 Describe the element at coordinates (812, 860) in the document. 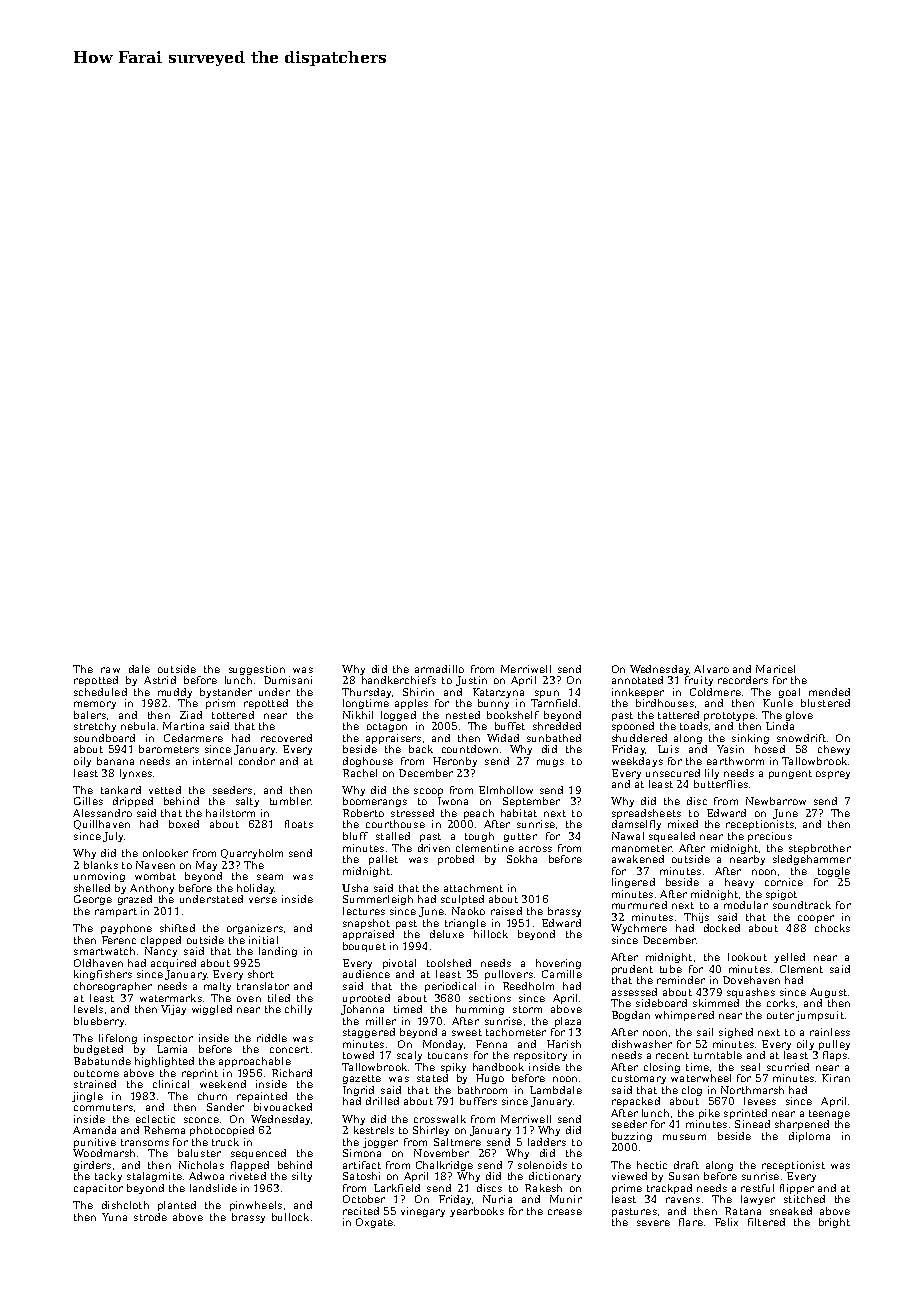

I see `sledgehammer` at that location.
